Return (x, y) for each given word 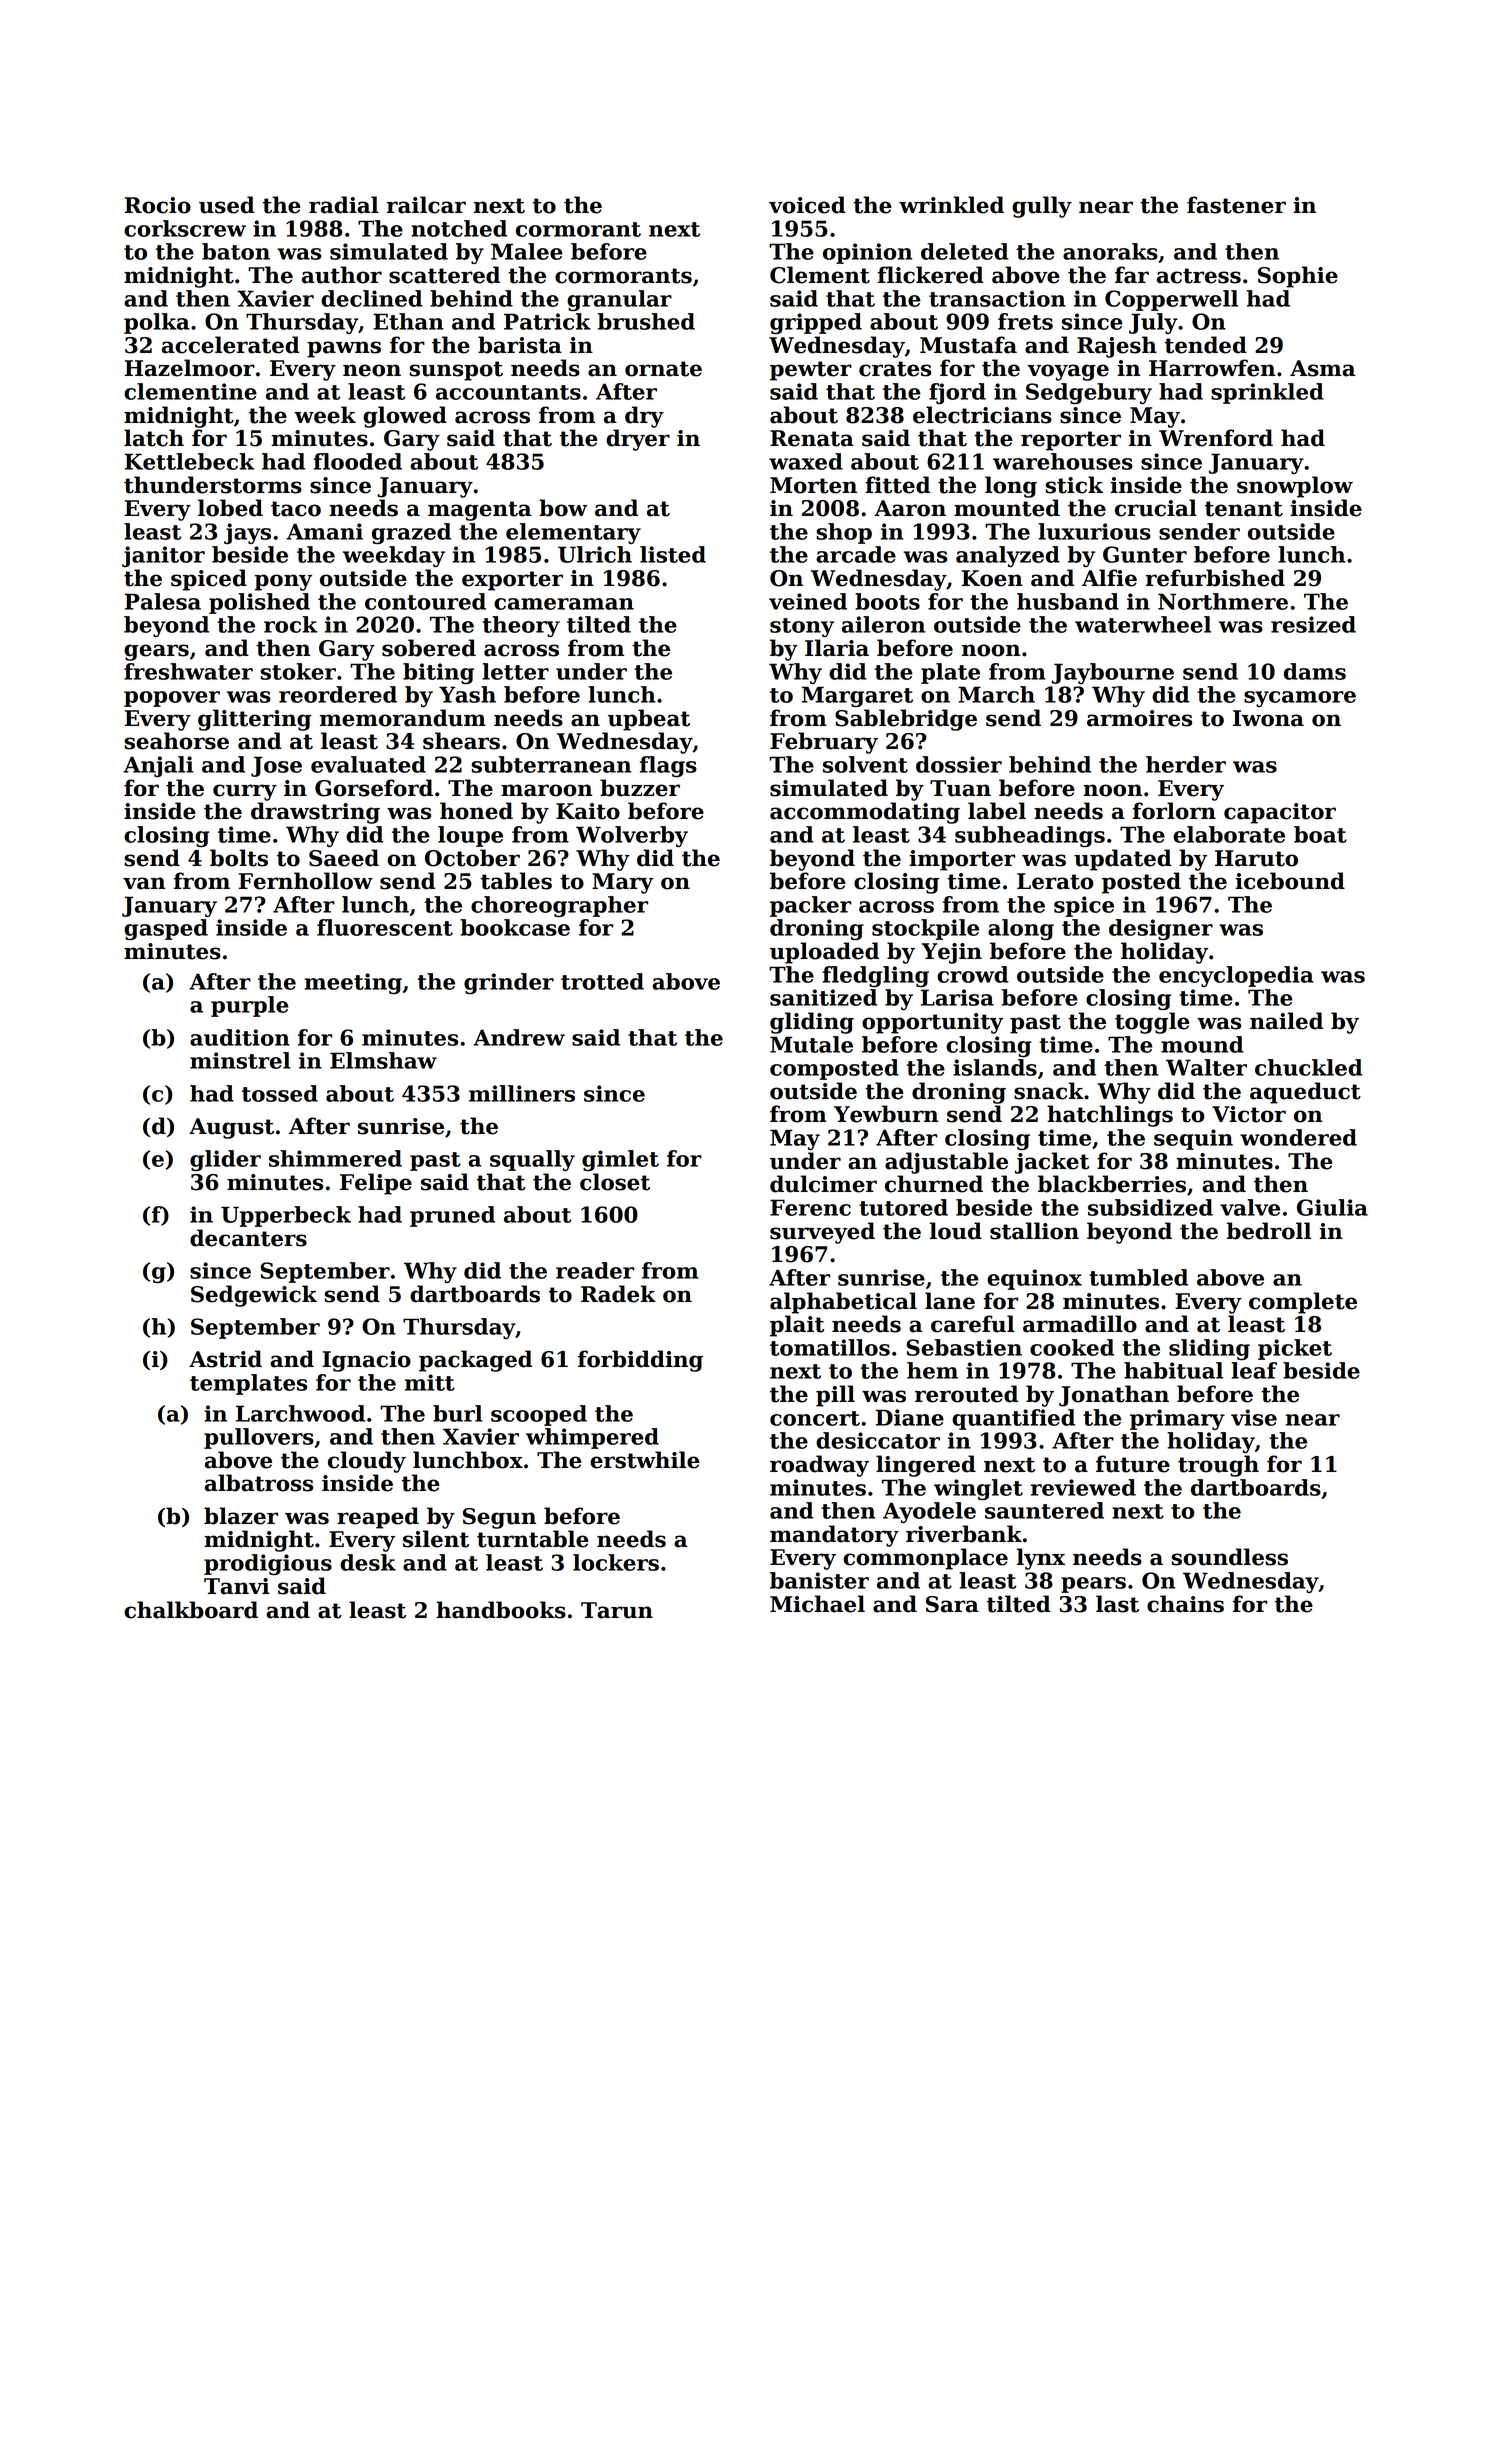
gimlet (620, 1160)
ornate (663, 369)
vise (1254, 1417)
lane (950, 1301)
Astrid (225, 1359)
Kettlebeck (189, 461)
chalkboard (191, 1610)
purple (250, 1006)
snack (1049, 1091)
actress (1199, 276)
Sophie (1298, 277)
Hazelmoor (190, 368)
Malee (527, 251)
